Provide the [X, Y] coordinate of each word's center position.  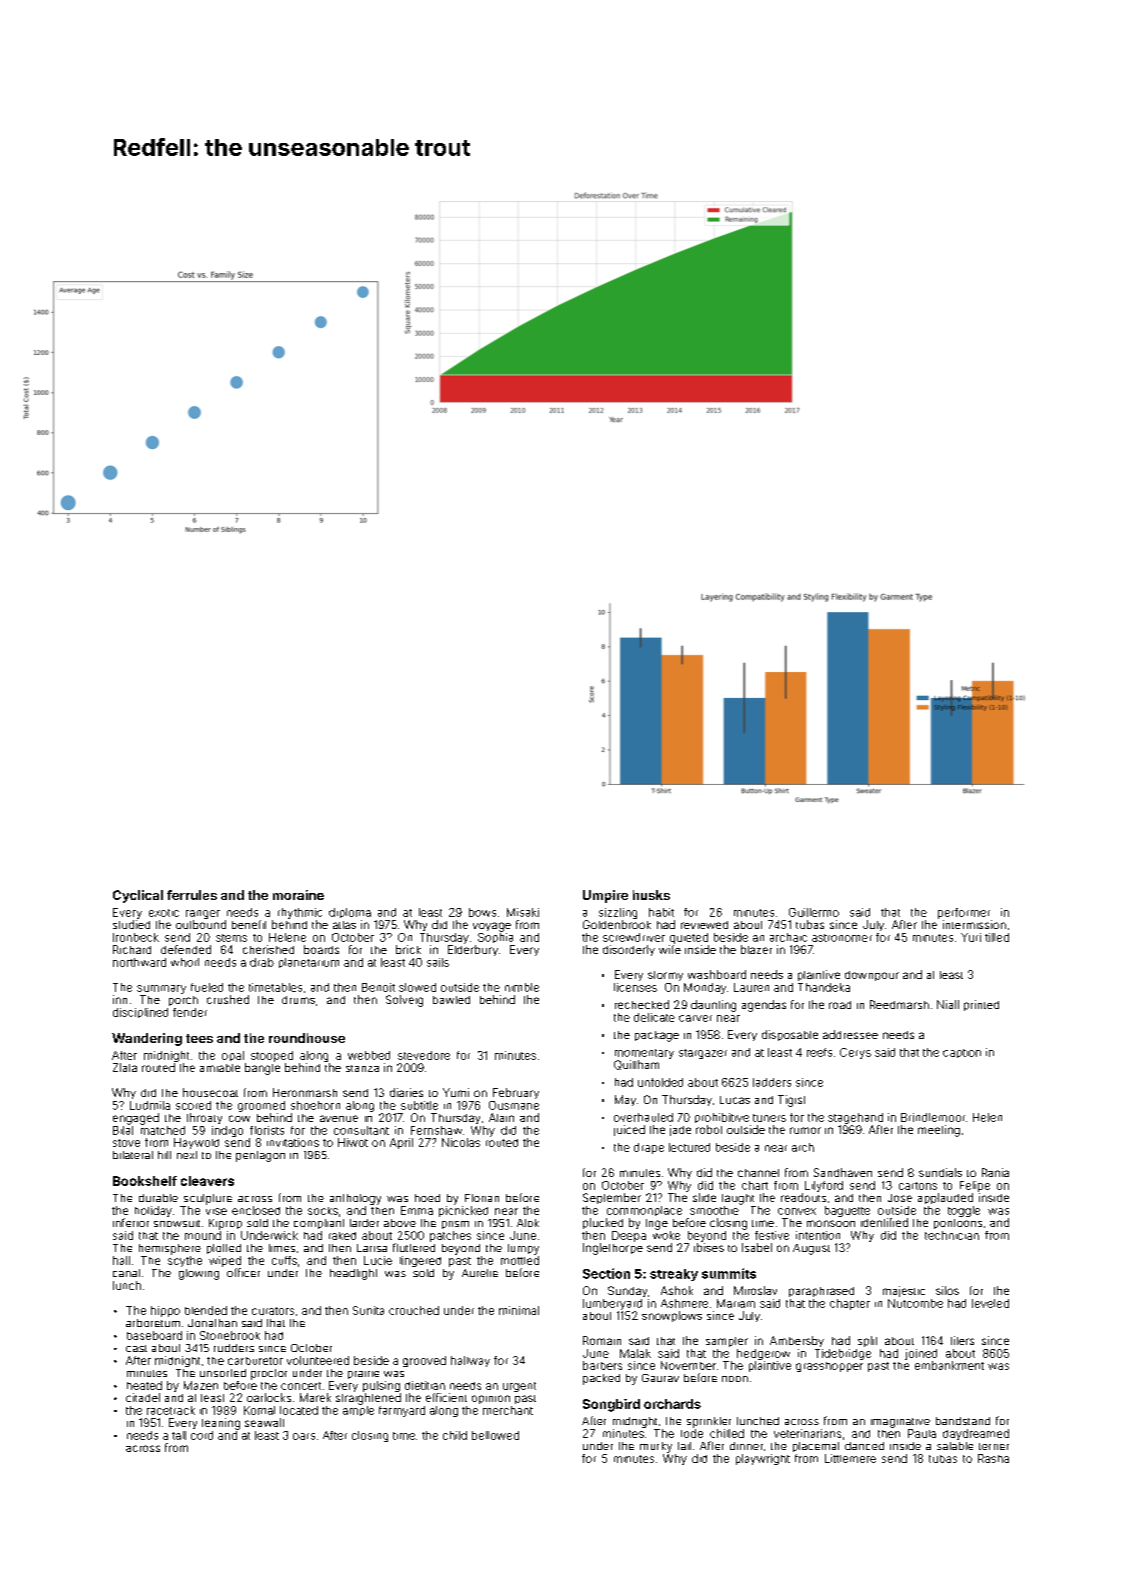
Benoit [378, 987]
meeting [939, 1131]
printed [981, 1005]
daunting [713, 1006]
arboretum [153, 1323]
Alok [528, 1223]
